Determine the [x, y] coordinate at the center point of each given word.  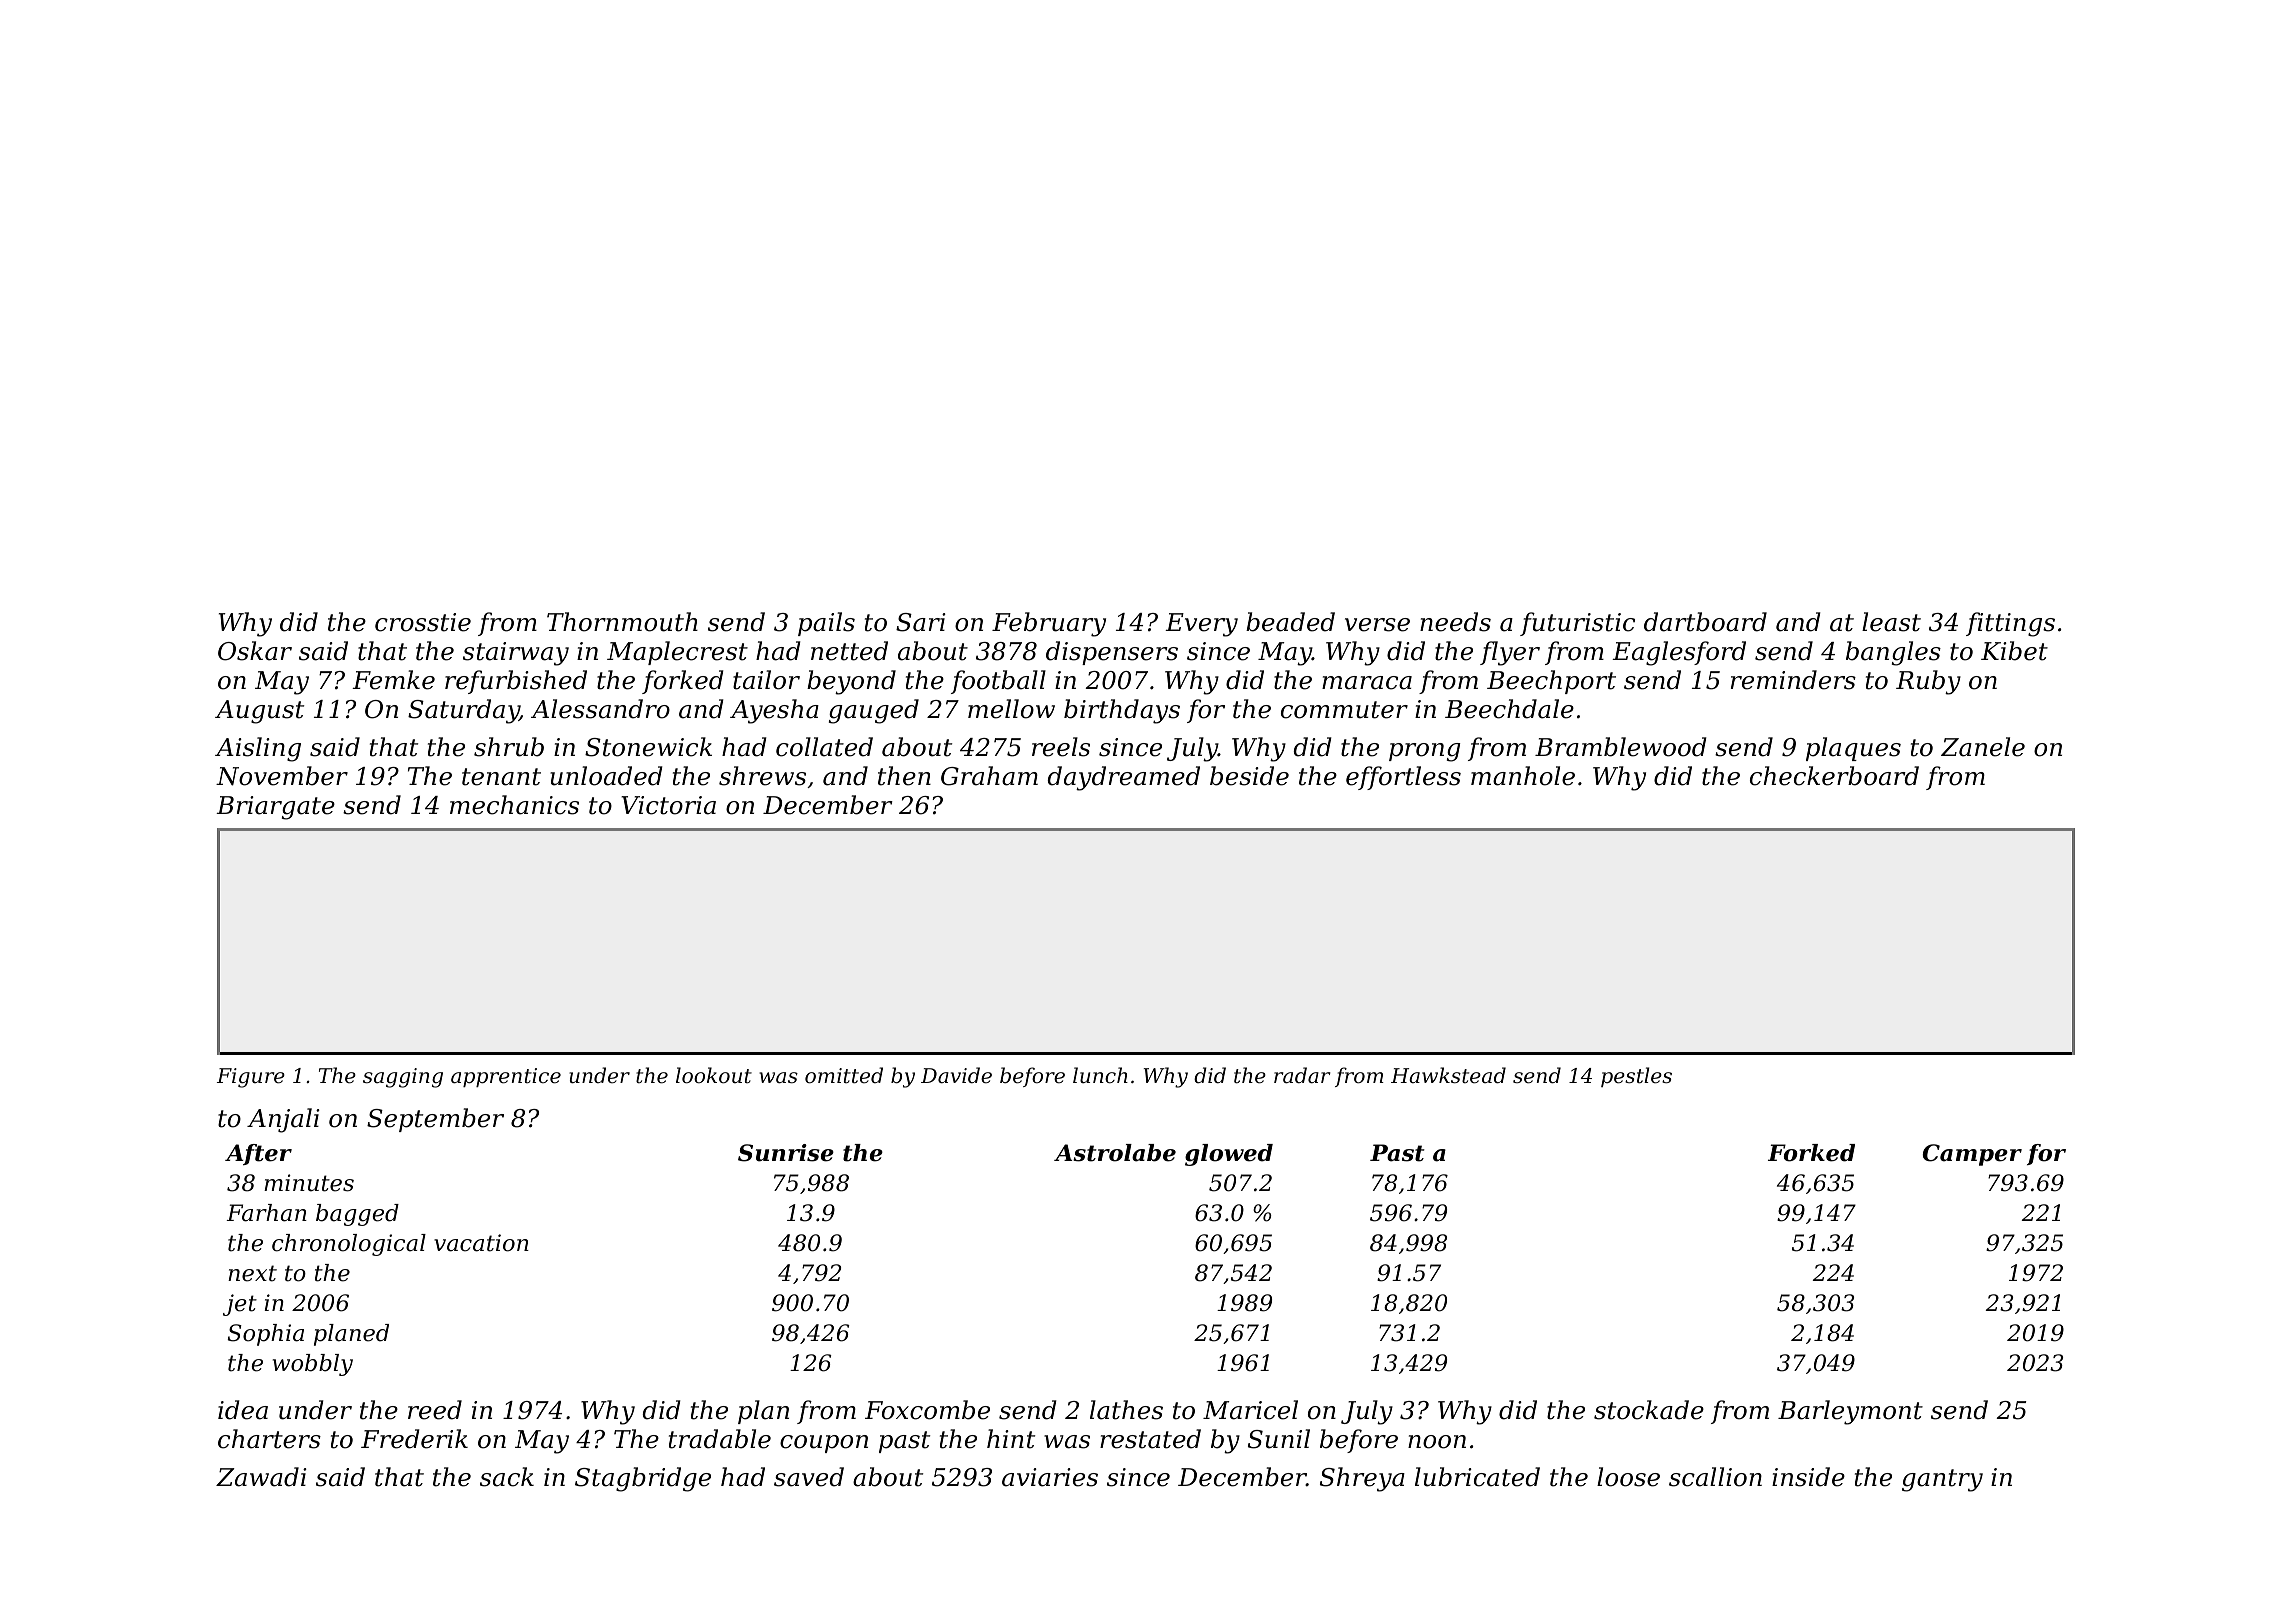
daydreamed [1124, 778]
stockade [1649, 1410]
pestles [1636, 1077]
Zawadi [261, 1477]
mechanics [514, 805]
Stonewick [648, 747]
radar [1302, 1075]
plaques [1853, 749]
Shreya [1362, 1479]
